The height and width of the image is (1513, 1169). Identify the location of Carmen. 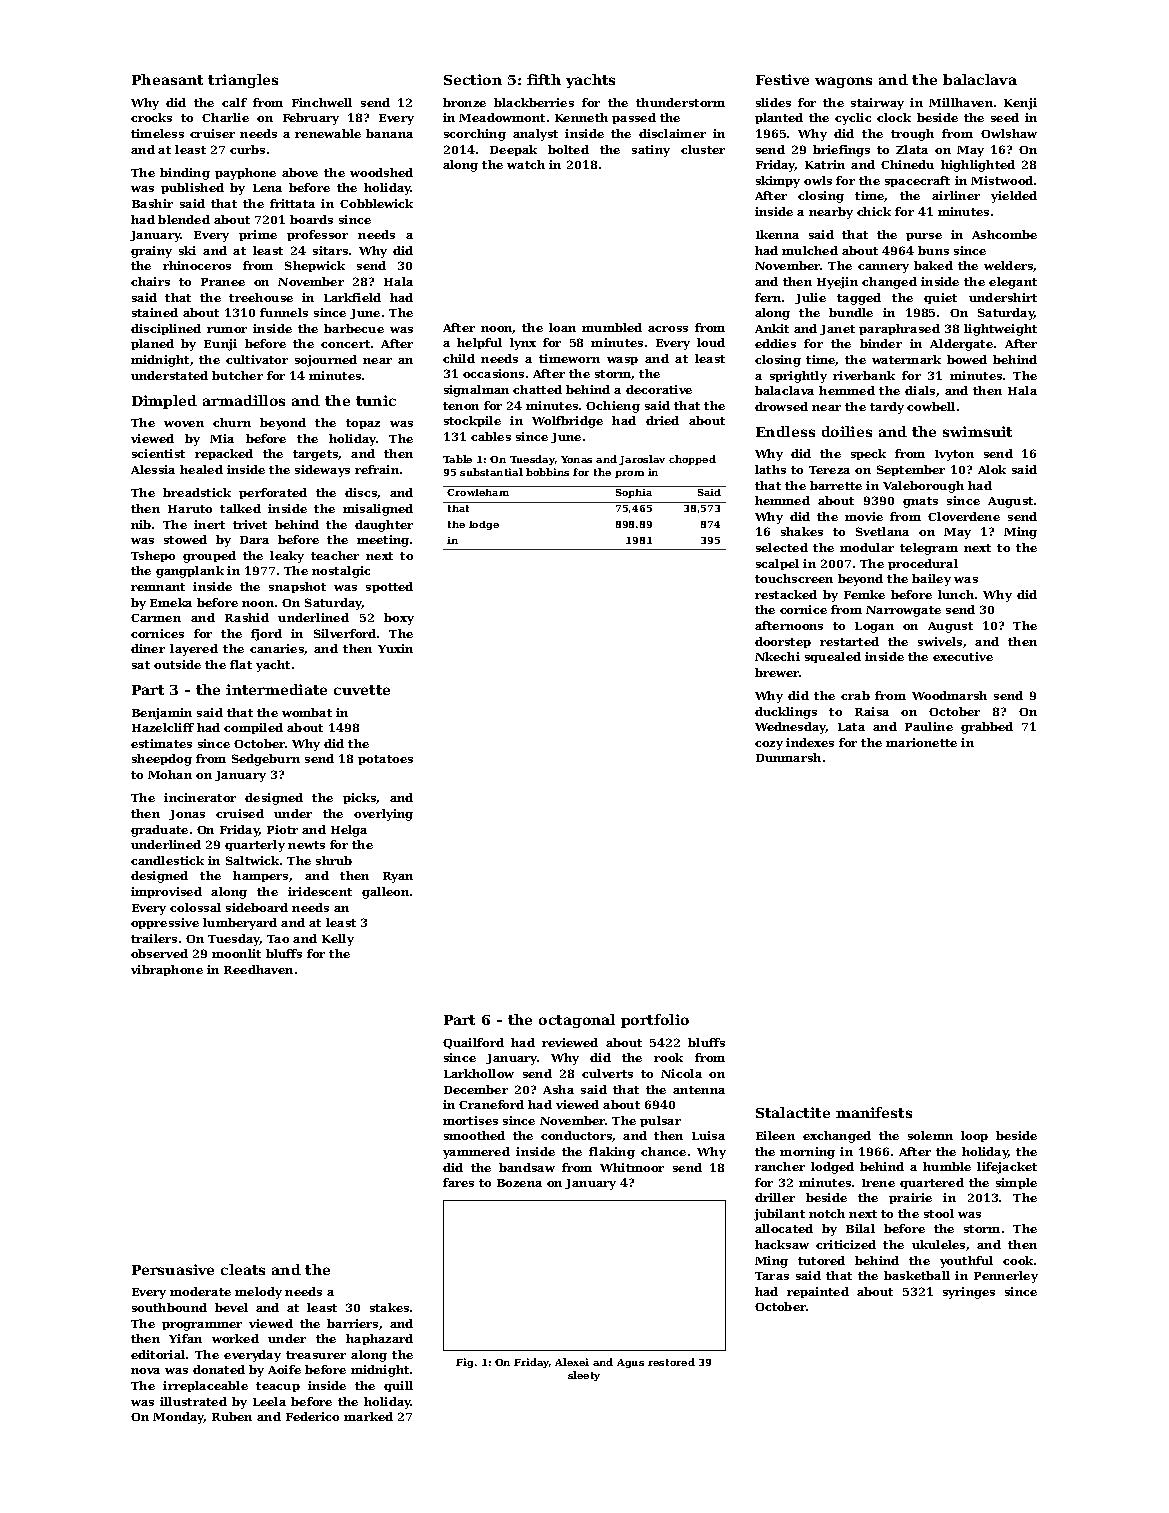
(156, 618).
